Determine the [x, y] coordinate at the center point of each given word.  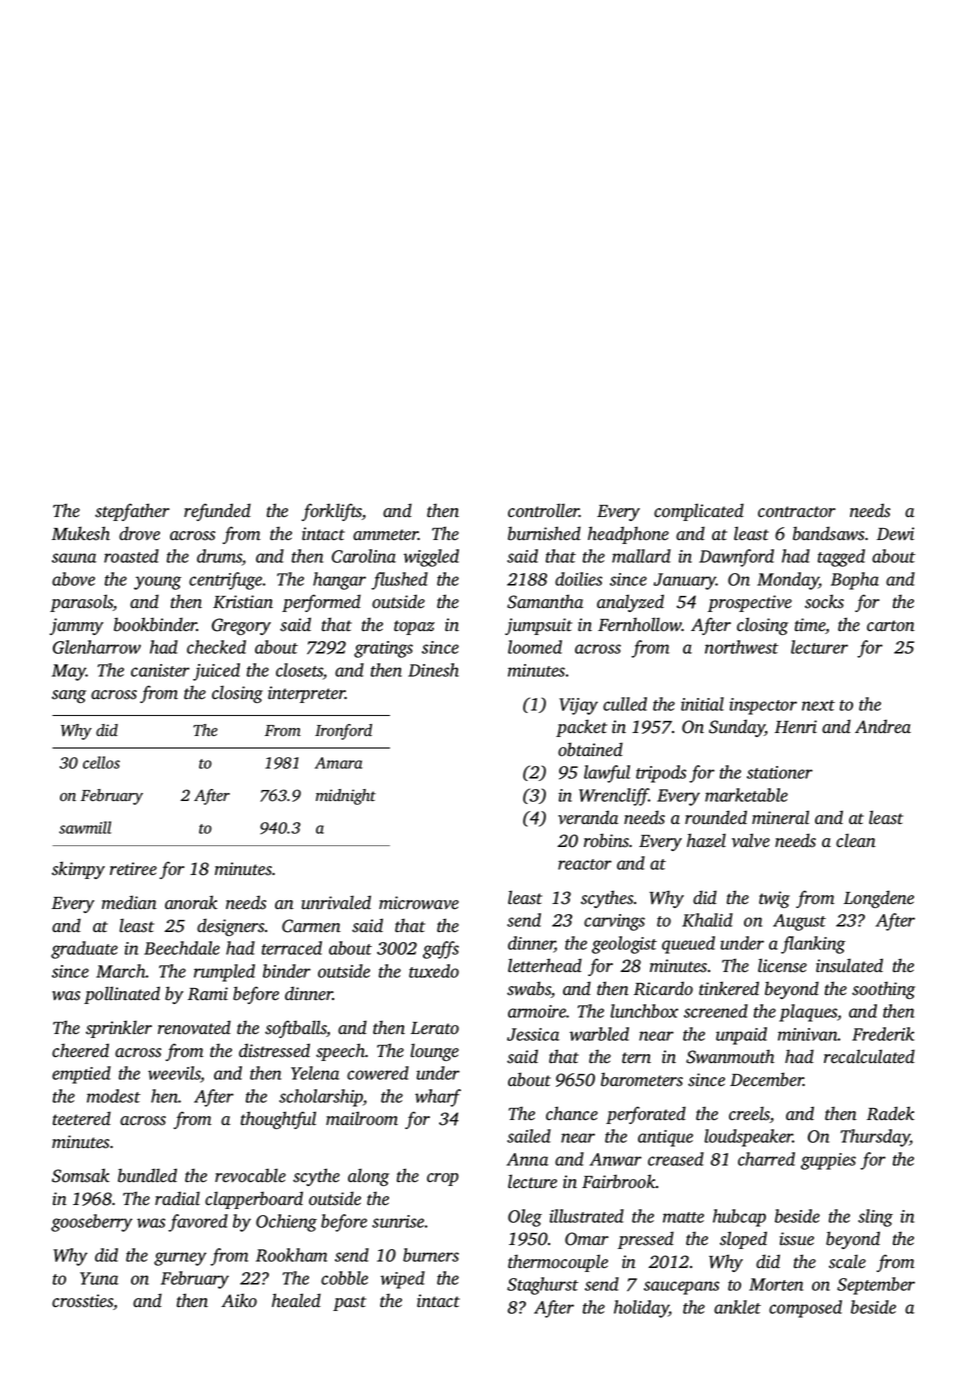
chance [572, 1113]
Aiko [239, 1300]
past [349, 1303]
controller [544, 510]
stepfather [132, 512]
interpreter [306, 694]
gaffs [441, 950]
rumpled [224, 973]
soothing [883, 990]
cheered [80, 1050]
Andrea [883, 726]
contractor [797, 512]
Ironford [343, 732]
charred [766, 1159]
